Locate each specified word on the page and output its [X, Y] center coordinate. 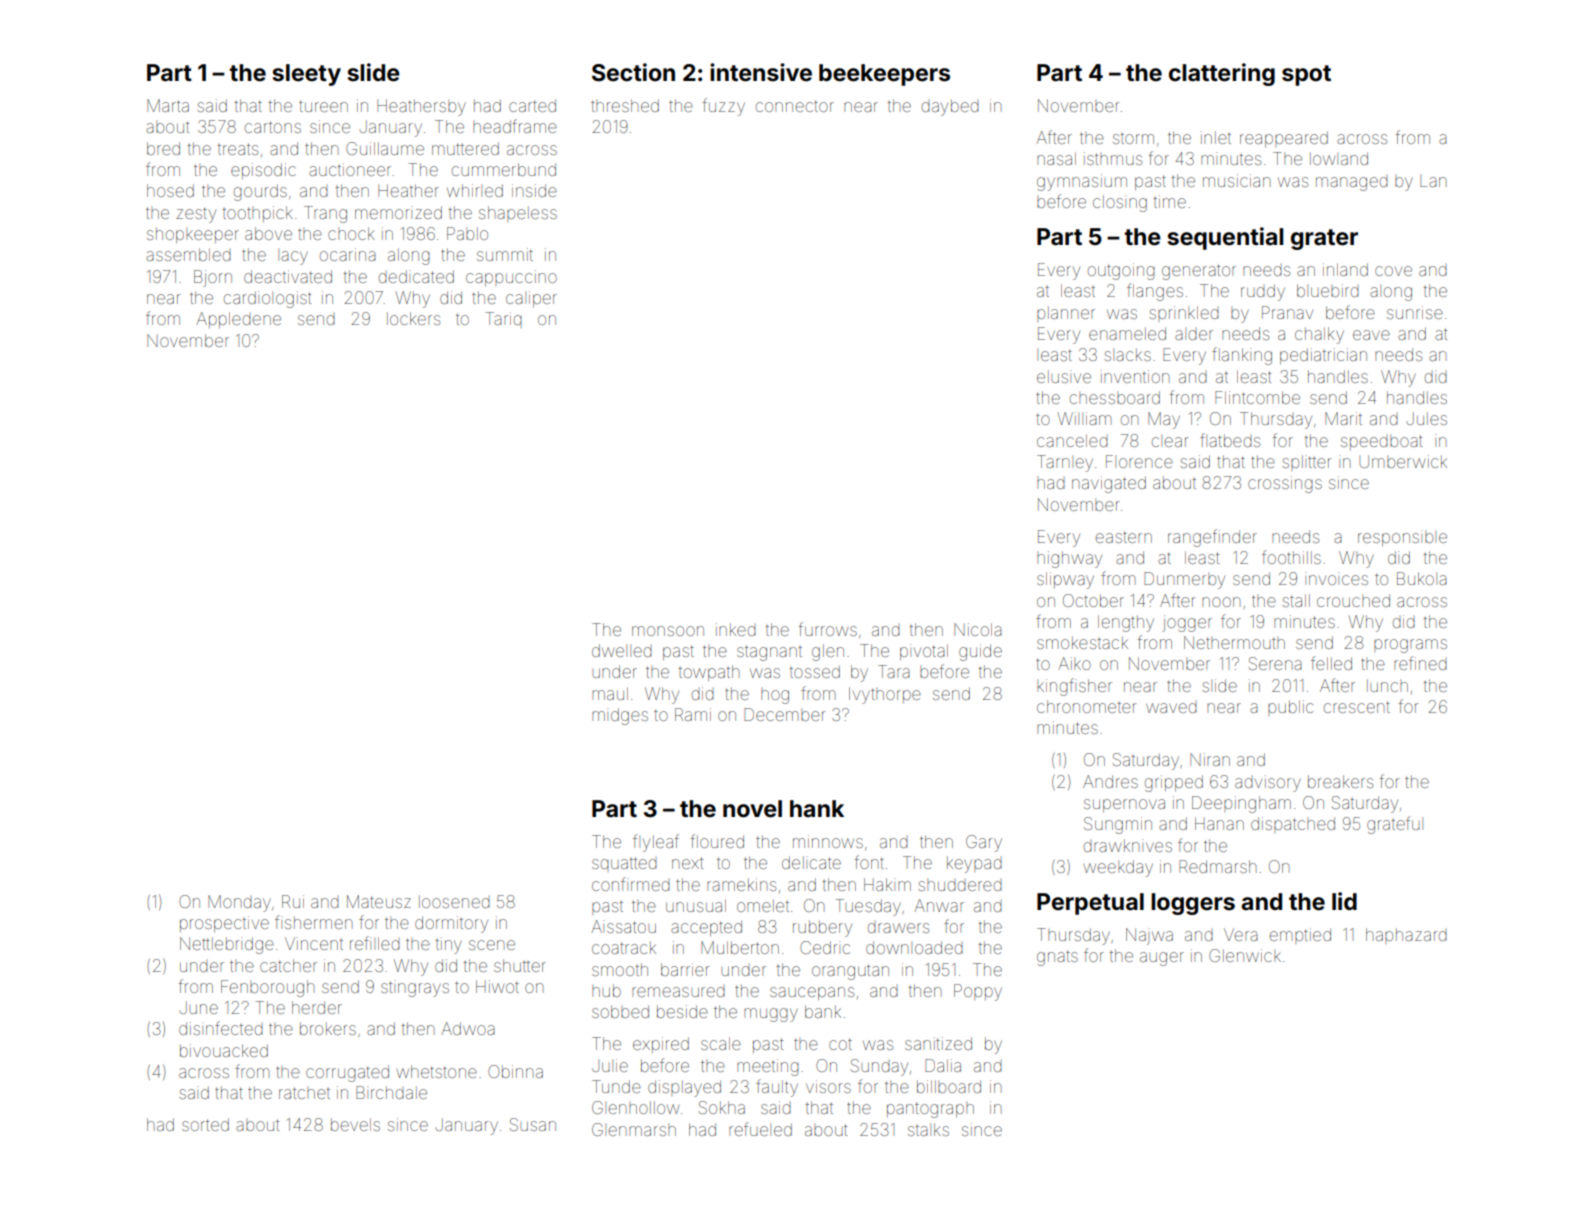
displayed [684, 1088]
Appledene [238, 320]
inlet [1216, 137]
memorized [398, 212]
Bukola [1422, 578]
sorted [205, 1124]
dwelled [622, 650]
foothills [1291, 557]
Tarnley [1065, 463]
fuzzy [723, 107]
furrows [827, 629]
